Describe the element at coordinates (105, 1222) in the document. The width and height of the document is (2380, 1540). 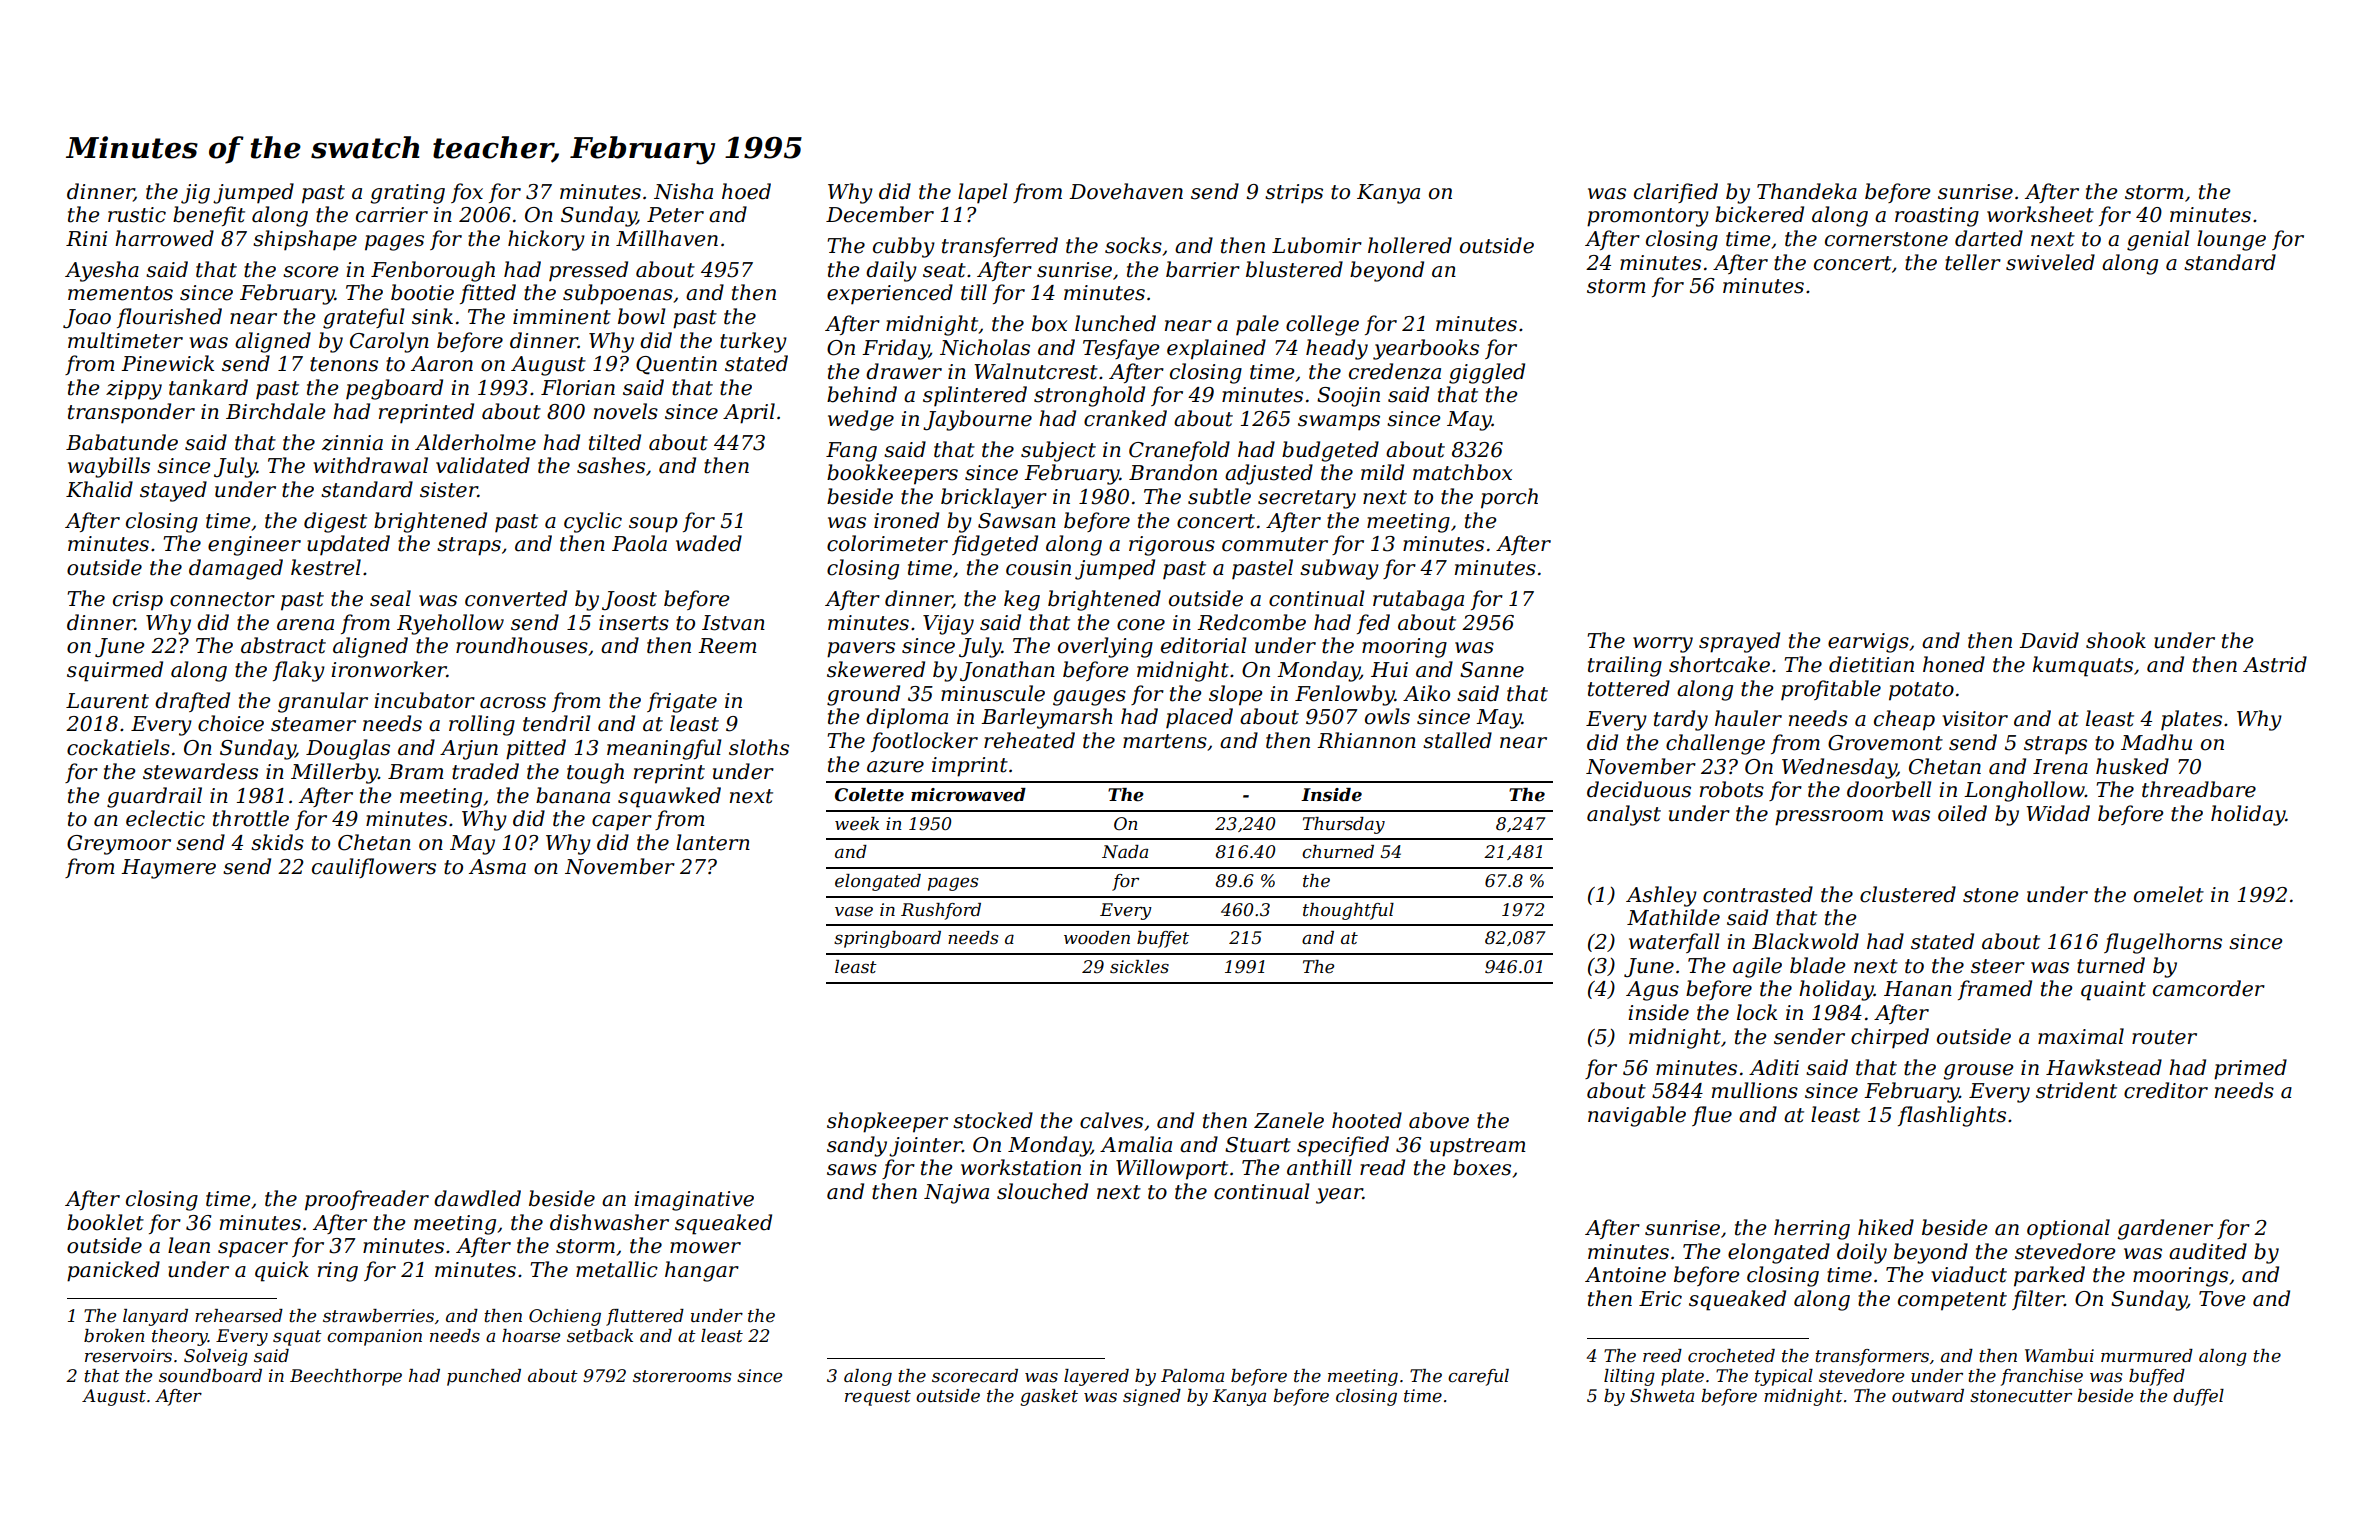
I see `booklet` at that location.
